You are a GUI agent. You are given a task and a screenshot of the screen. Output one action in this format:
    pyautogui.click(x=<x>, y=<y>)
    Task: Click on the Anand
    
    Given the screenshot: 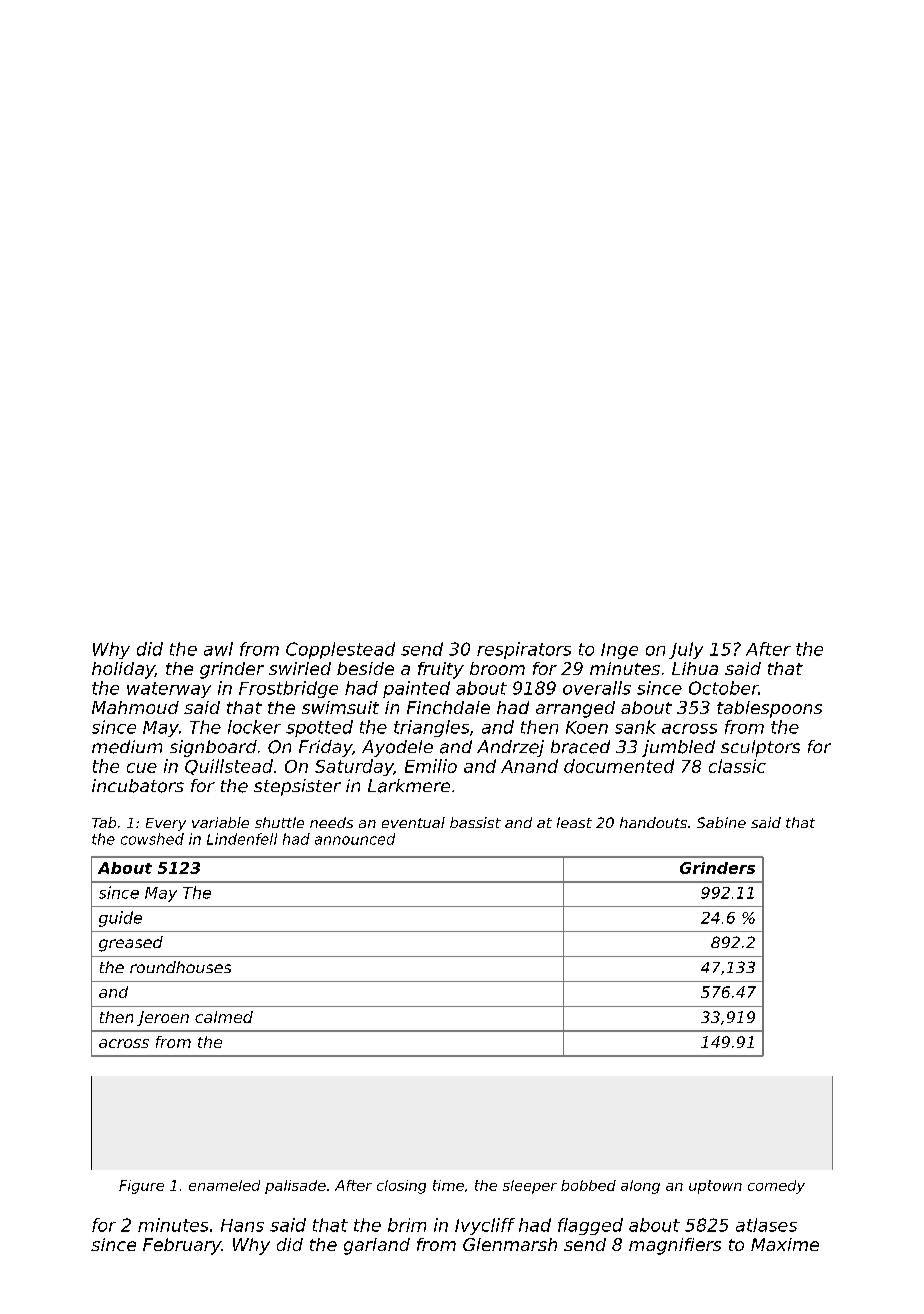 What is the action you would take?
    pyautogui.click(x=529, y=766)
